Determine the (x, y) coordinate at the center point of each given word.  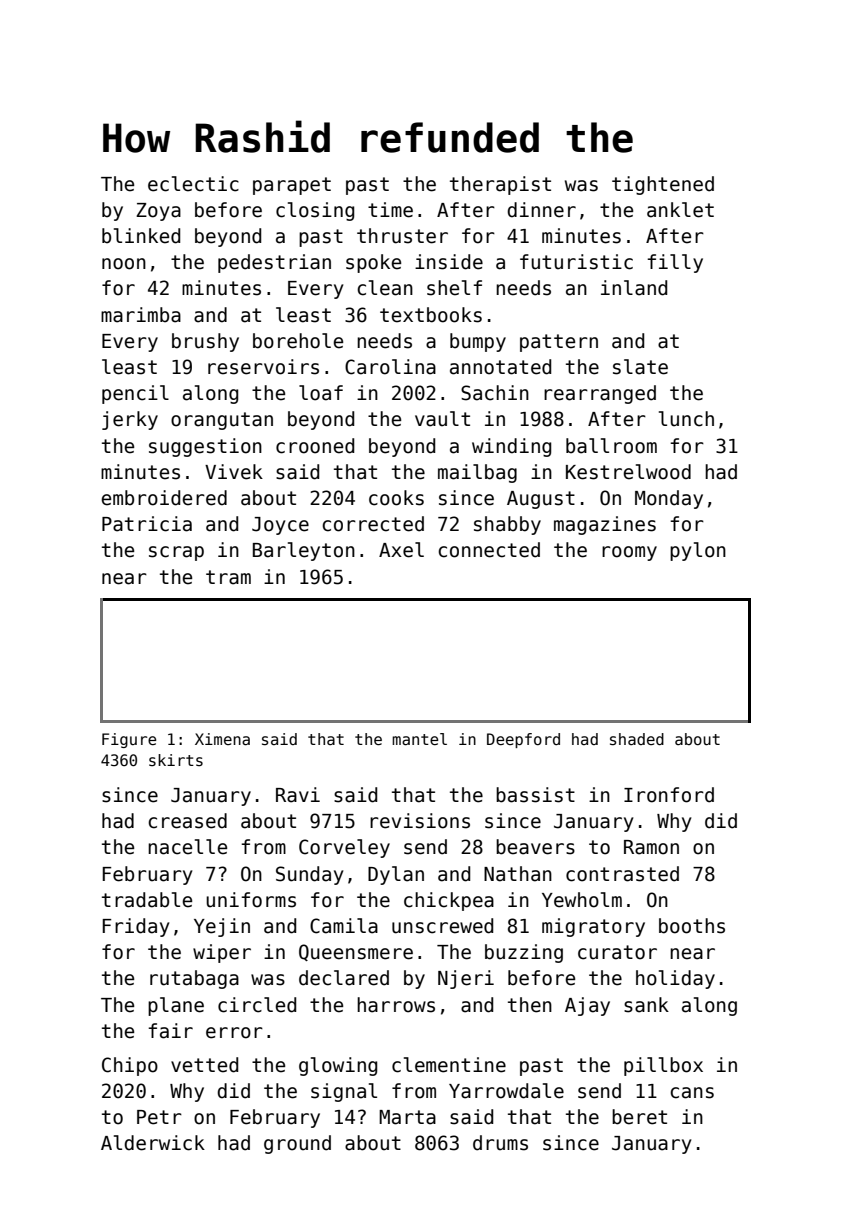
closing (315, 211)
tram (228, 577)
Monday (669, 499)
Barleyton (304, 551)
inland (634, 288)
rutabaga (194, 979)
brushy (205, 342)
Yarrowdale (506, 1091)
